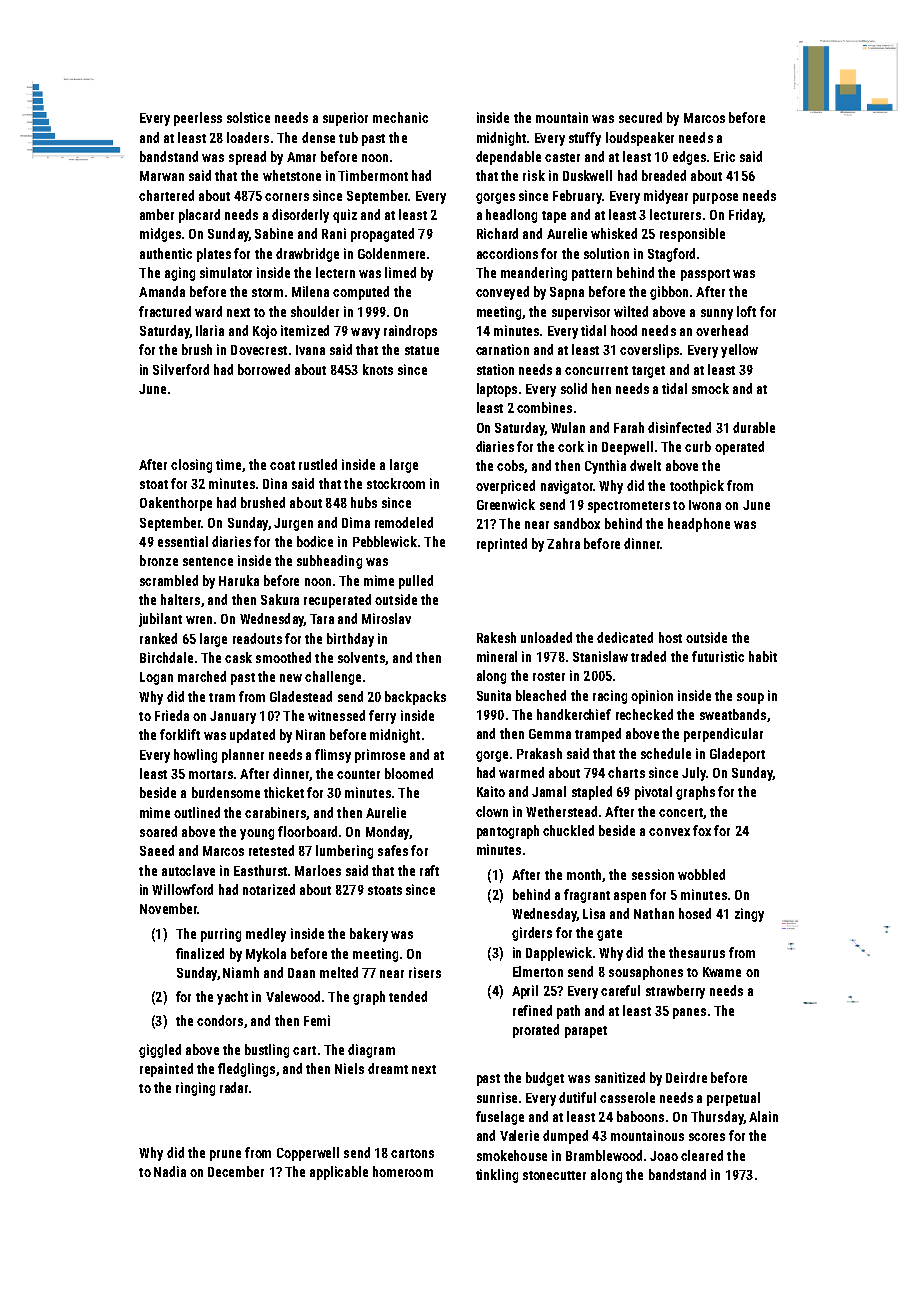 This page has width=924, height=1311. What do you see at coordinates (550, 734) in the page?
I see `Gemma` at bounding box center [550, 734].
